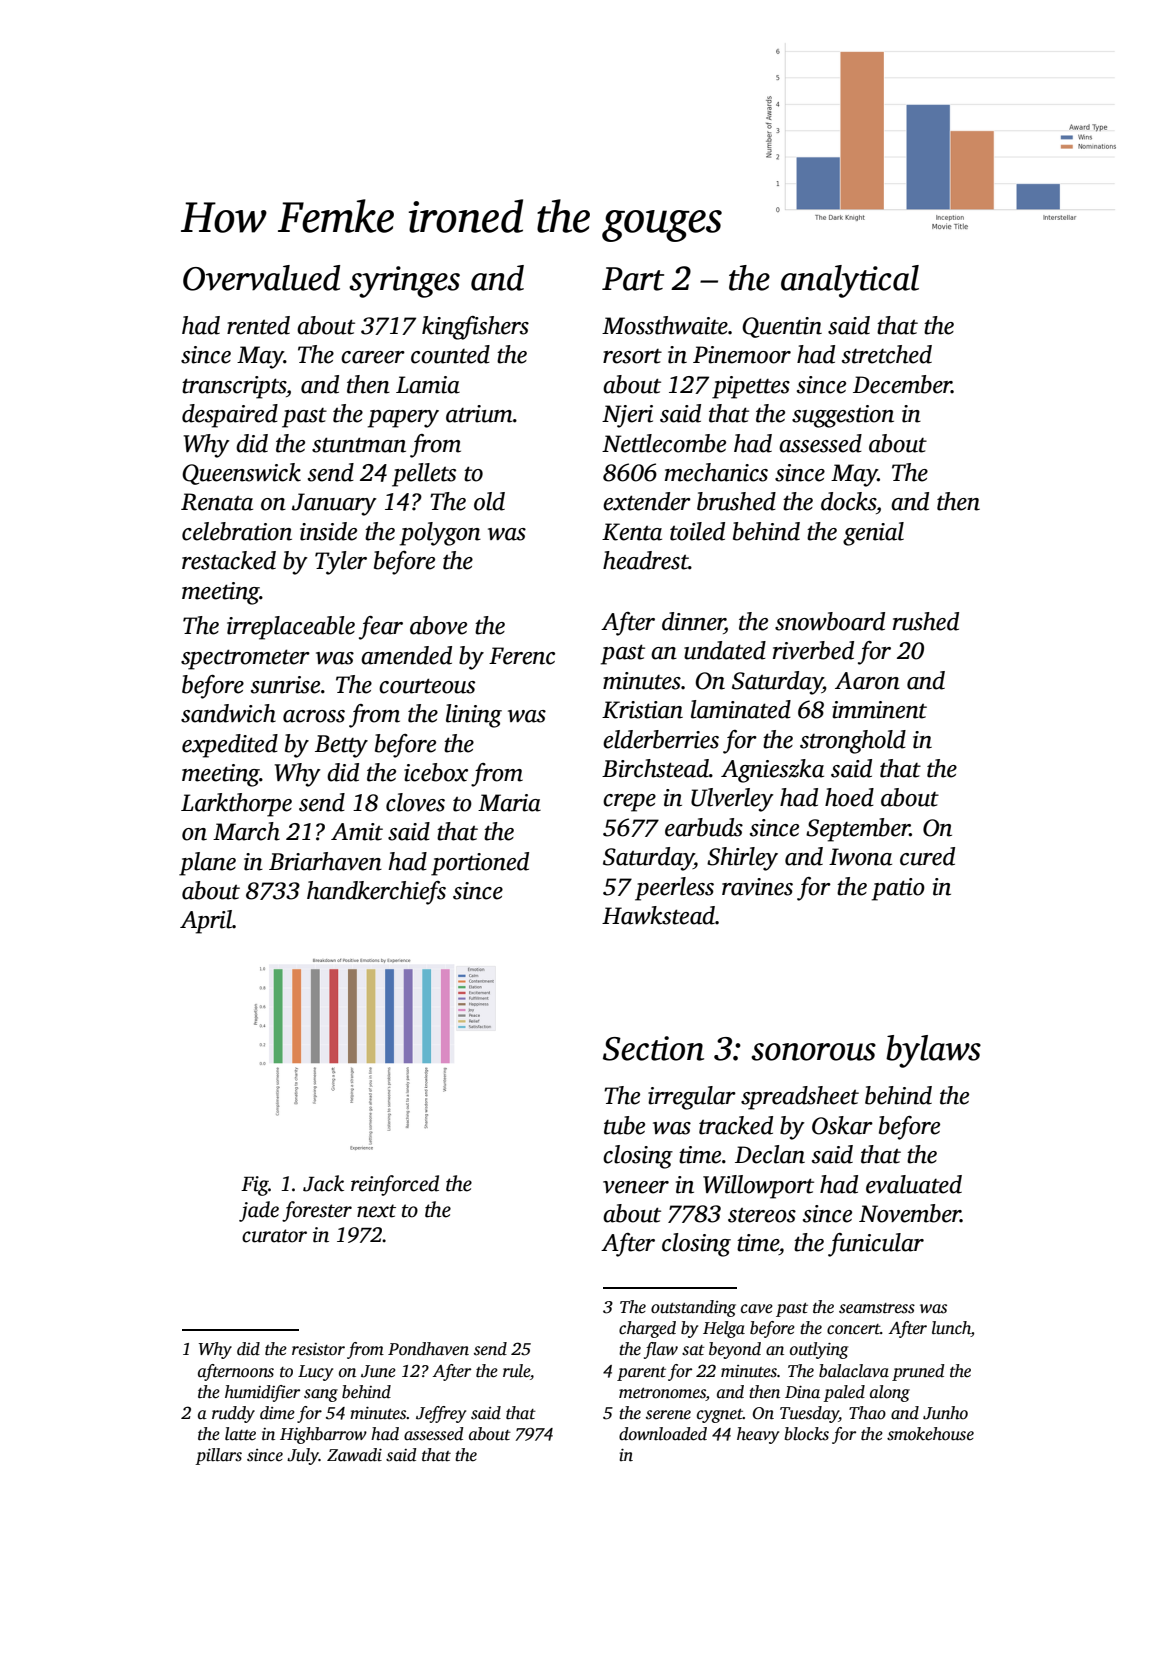 The width and height of the screenshot is (1165, 1654). What do you see at coordinates (441, 1414) in the screenshot?
I see `Jeffrey` at bounding box center [441, 1414].
